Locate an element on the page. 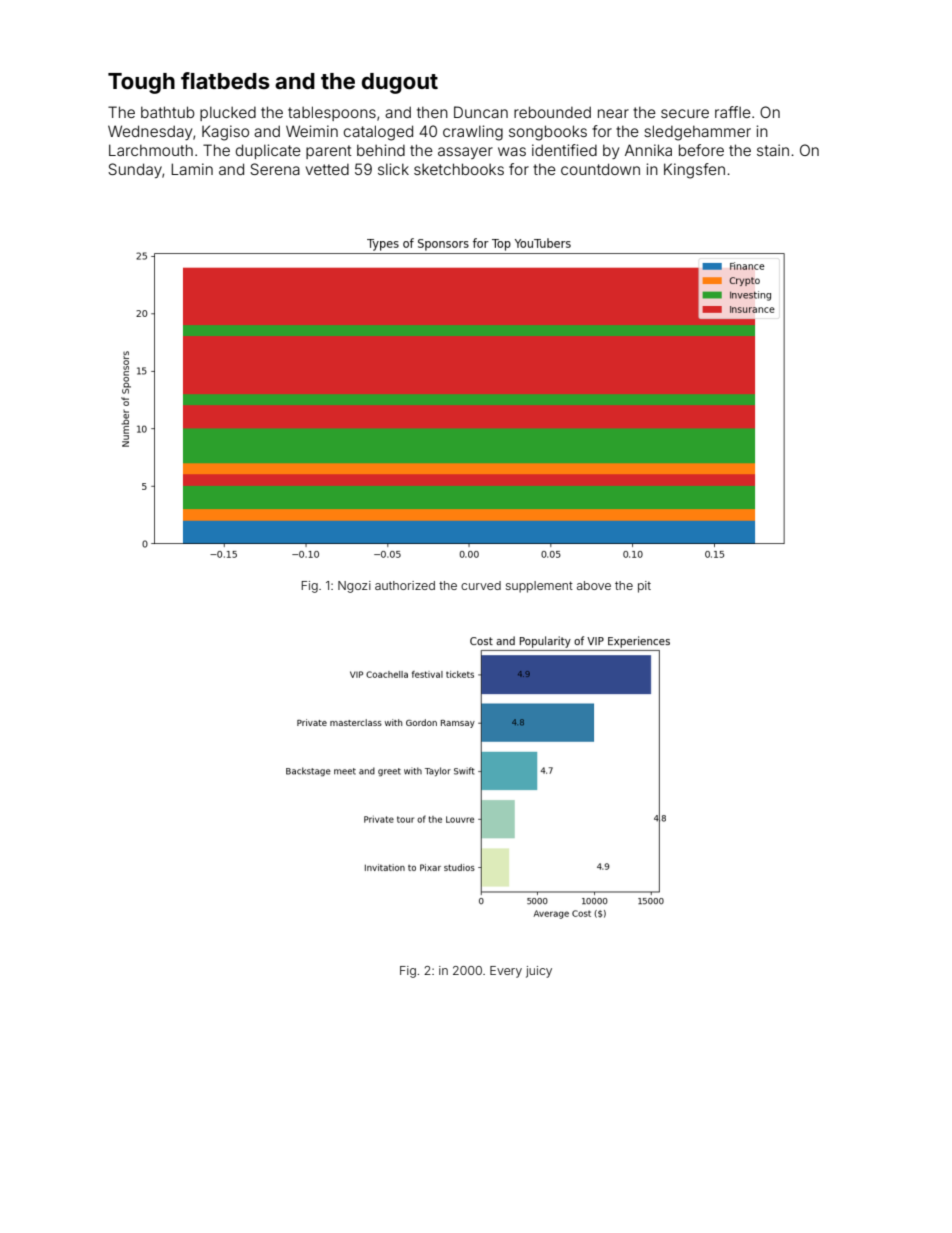 This document has width=952, height=1233. Lamin is located at coordinates (192, 169).
